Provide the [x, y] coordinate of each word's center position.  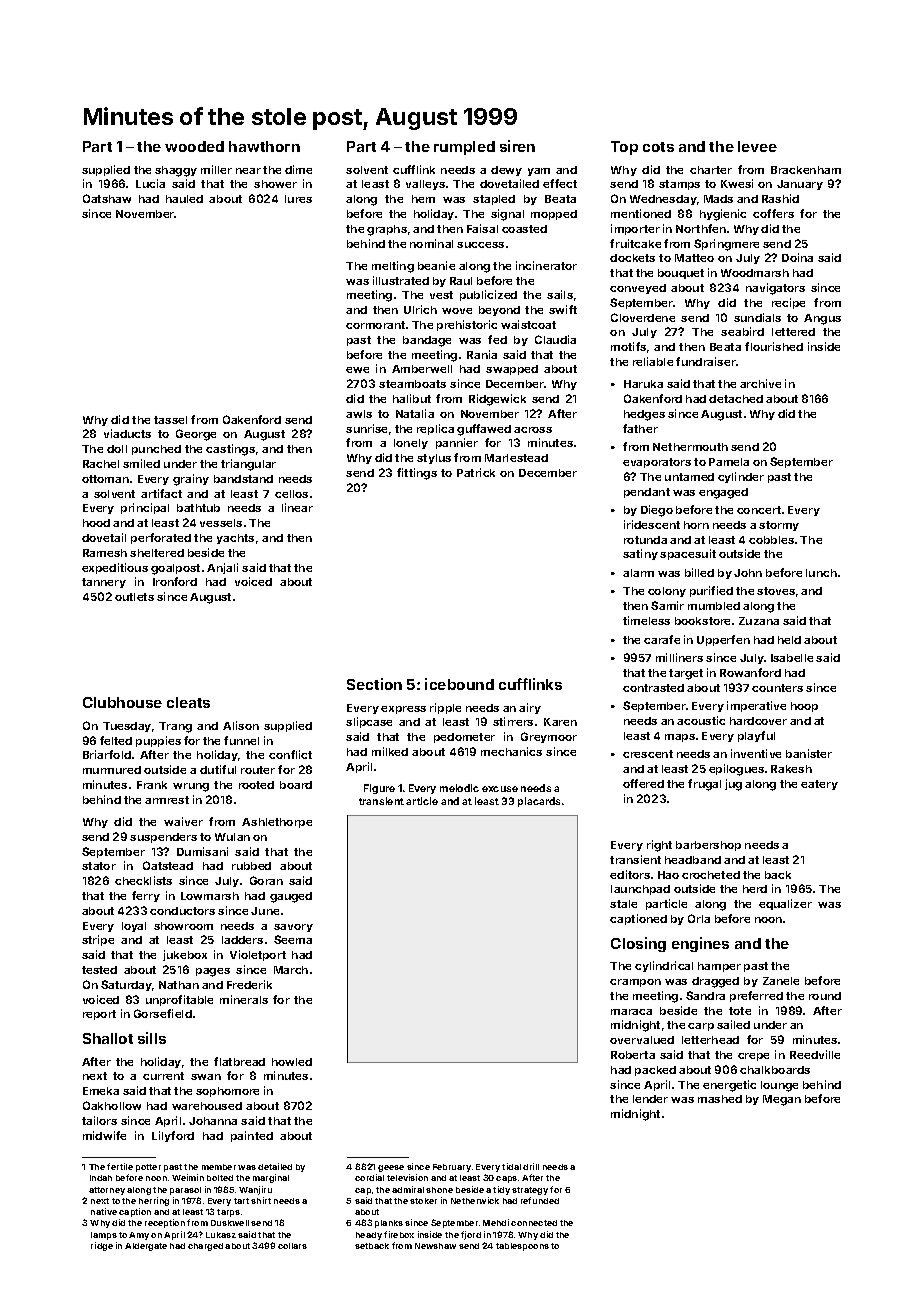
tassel [170, 420]
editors [630, 874]
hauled [184, 199]
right [659, 846]
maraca [631, 1012]
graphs [387, 230]
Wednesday [663, 200]
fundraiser [706, 361]
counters [777, 688]
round [825, 996]
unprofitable [179, 1000]
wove [457, 311]
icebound [459, 684]
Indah [101, 1178]
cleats [188, 702]
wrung [191, 787]
